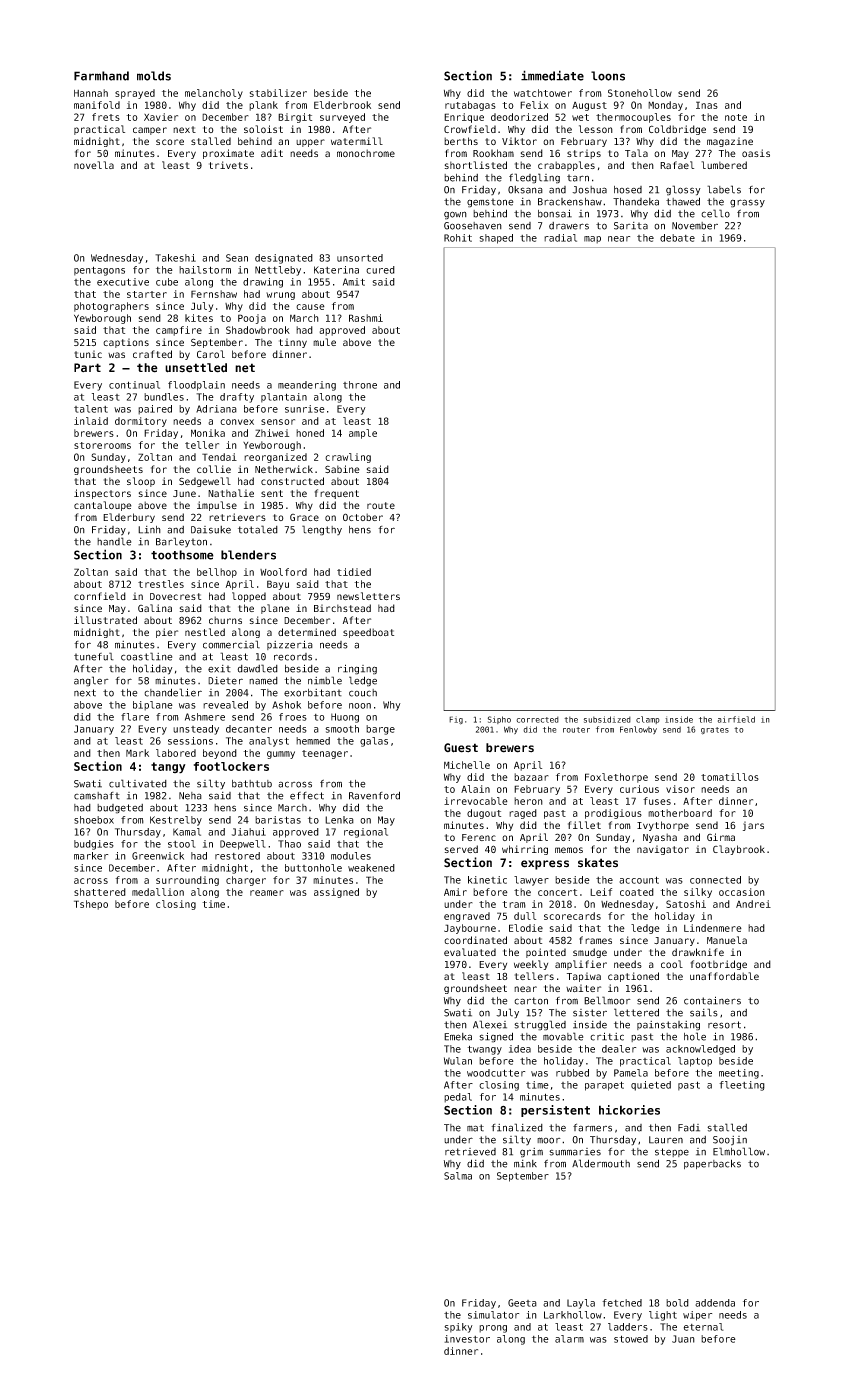  Describe the element at coordinates (456, 720) in the document. I see `Fig` at that location.
